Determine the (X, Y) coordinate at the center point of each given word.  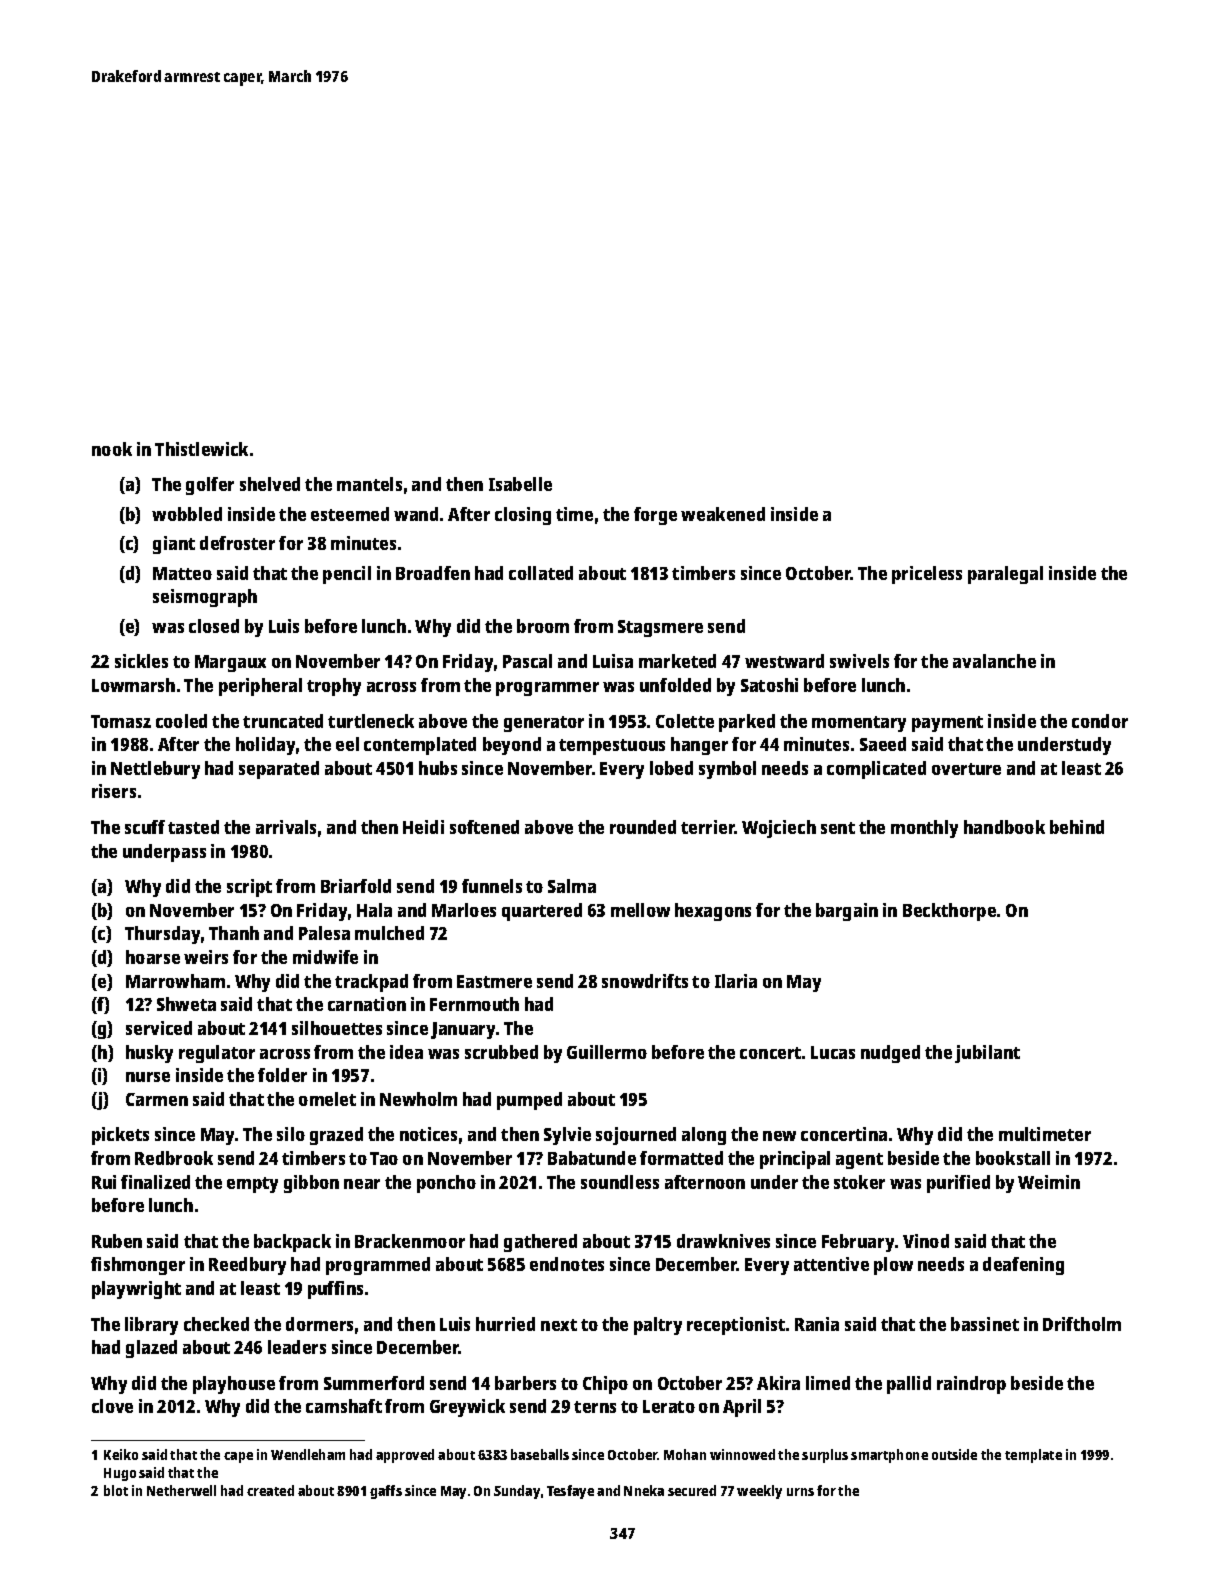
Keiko (121, 1454)
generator (544, 724)
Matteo (182, 573)
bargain (847, 912)
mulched (389, 933)
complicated (876, 770)
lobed (671, 768)
